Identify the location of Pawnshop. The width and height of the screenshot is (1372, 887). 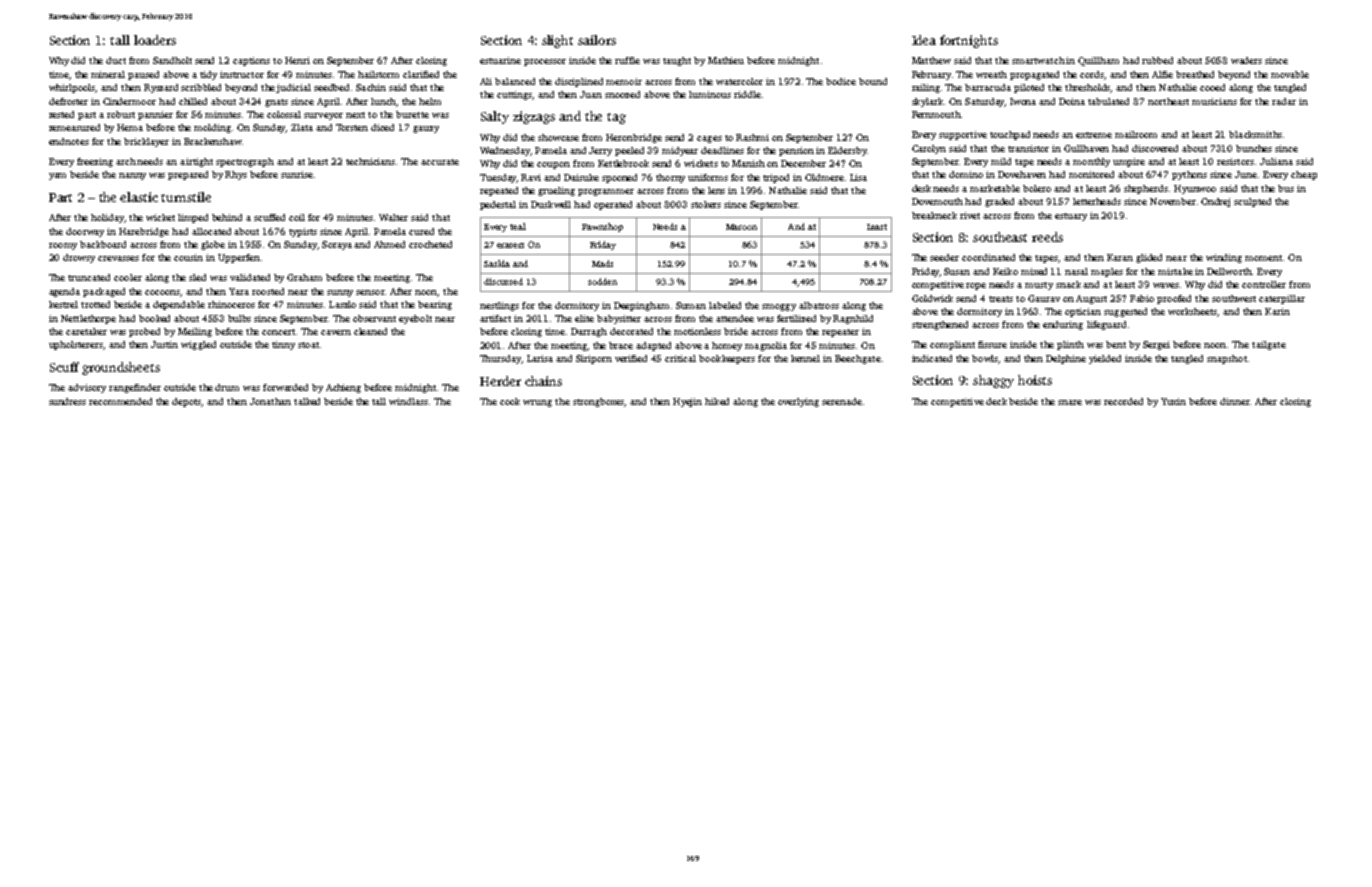
(602, 227).
